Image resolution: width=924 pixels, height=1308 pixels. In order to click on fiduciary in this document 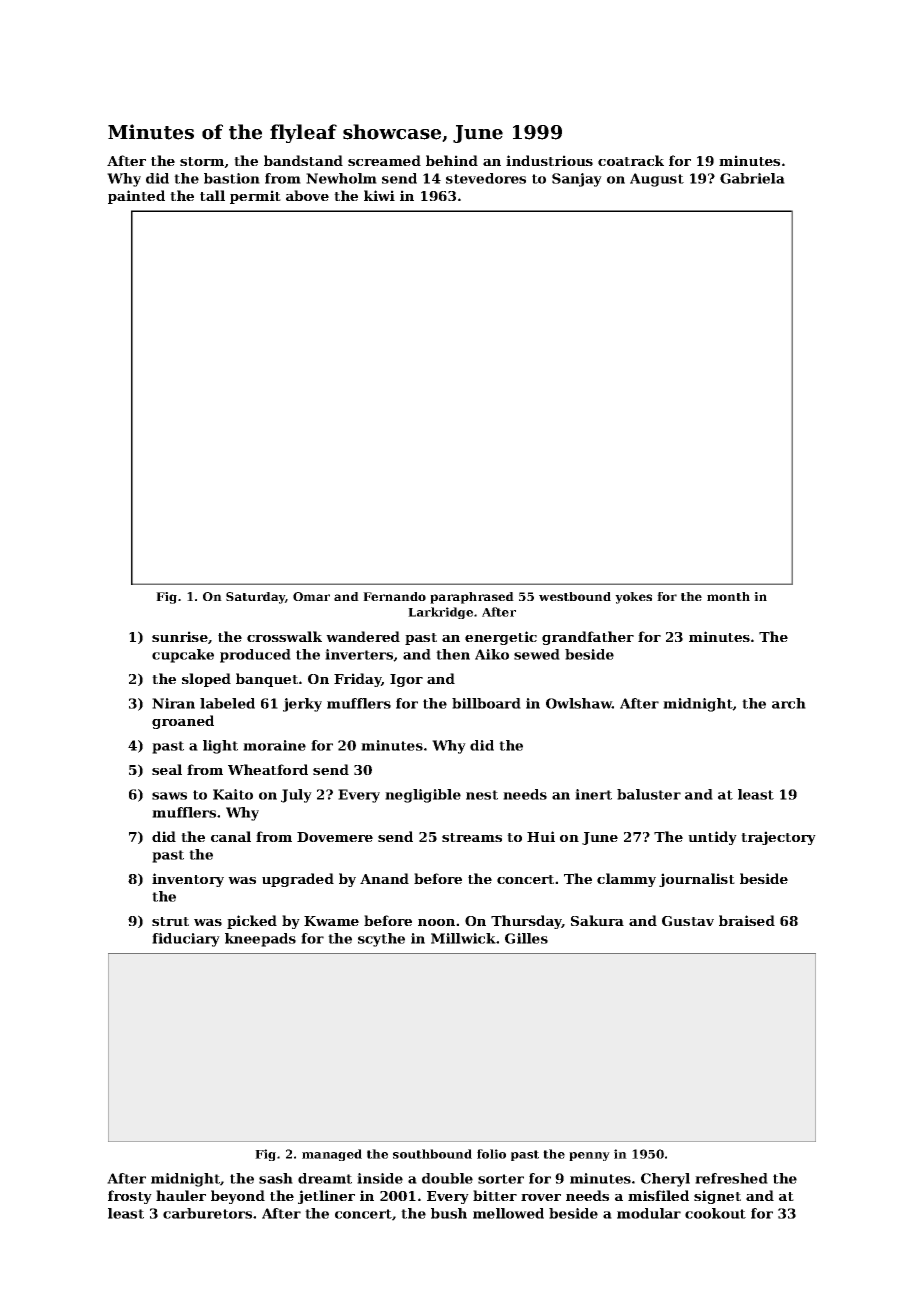, I will do `click(186, 940)`.
